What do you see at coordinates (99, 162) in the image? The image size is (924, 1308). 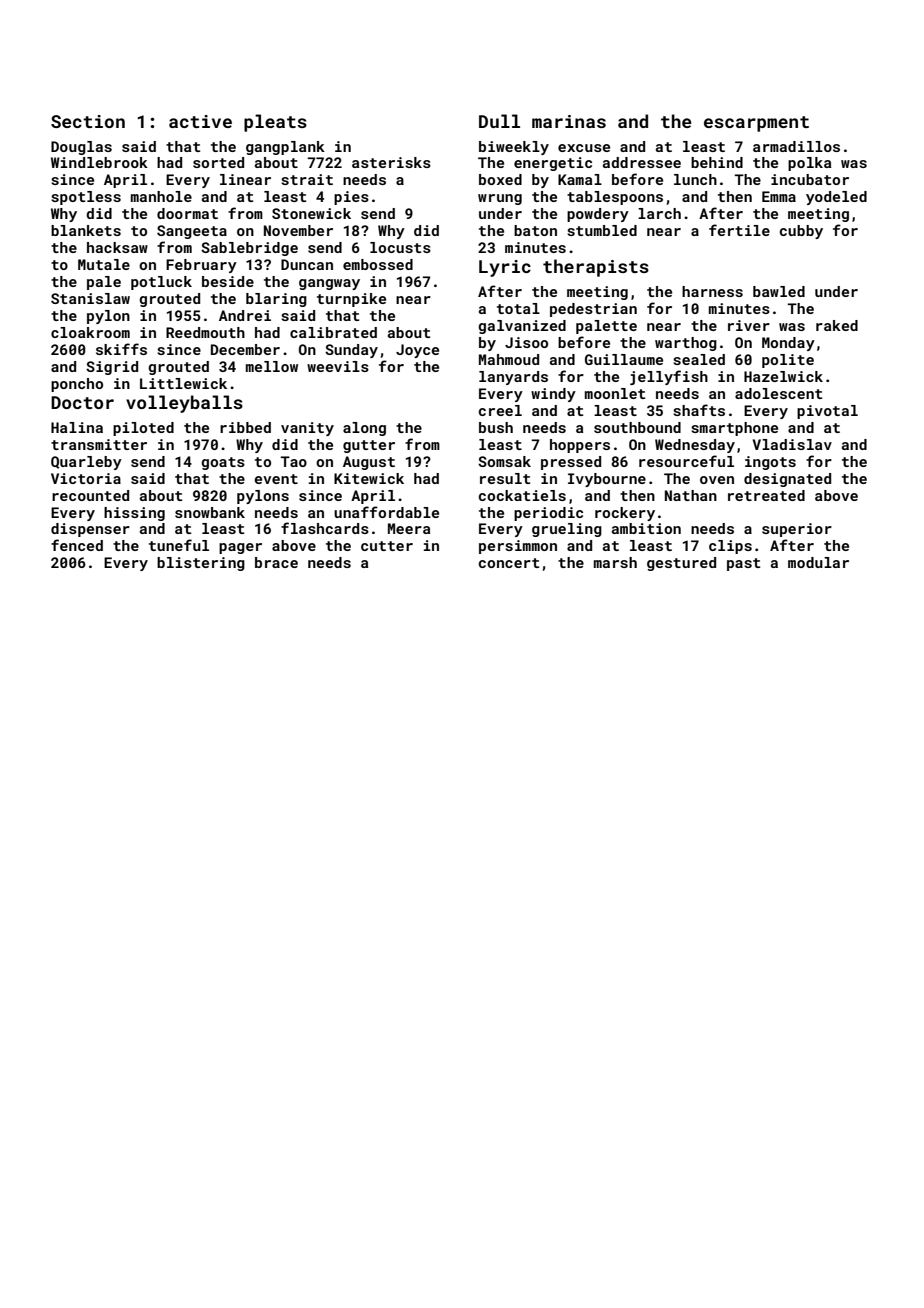 I see `Windlebrook` at bounding box center [99, 162].
